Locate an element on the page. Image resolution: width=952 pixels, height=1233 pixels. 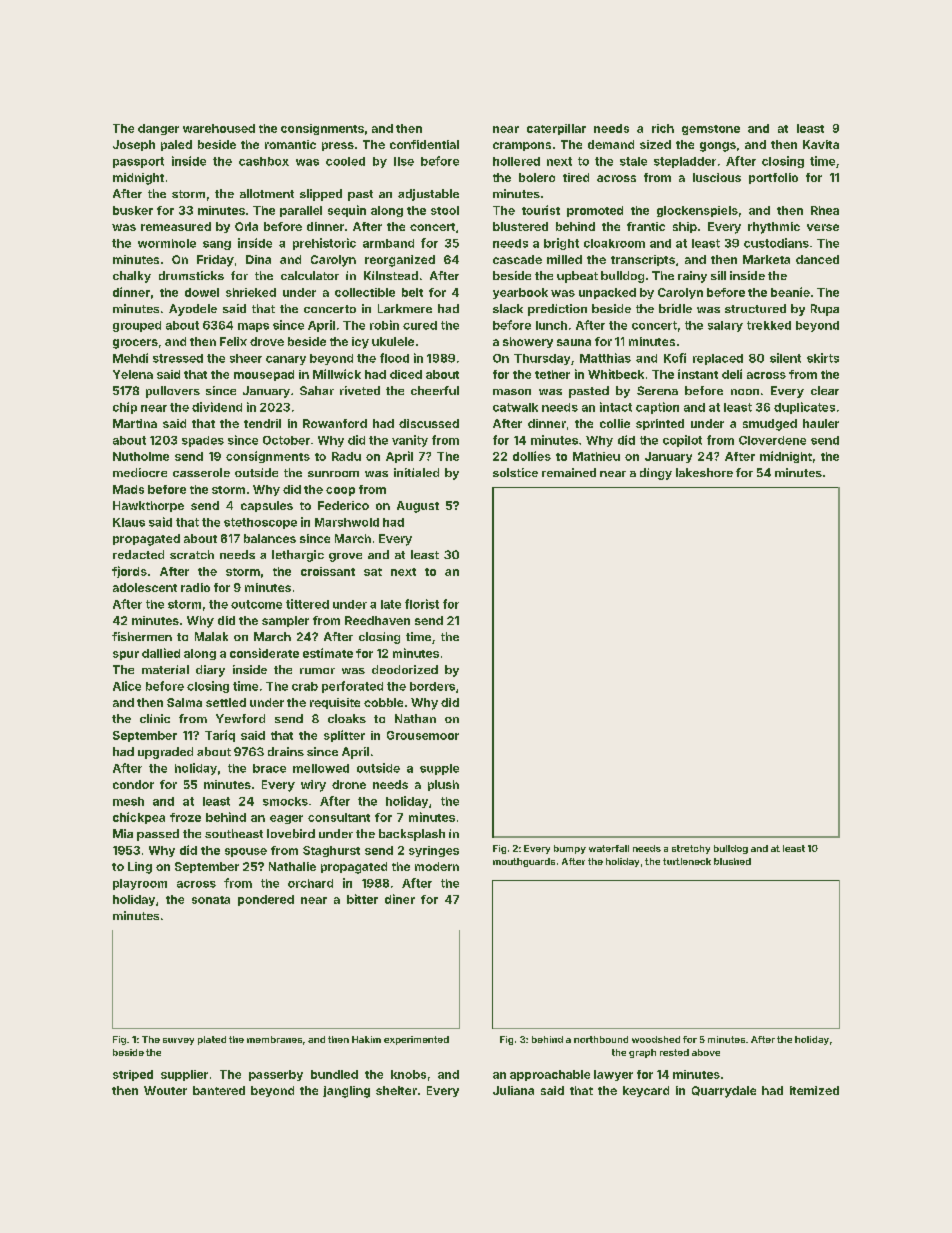
Martina is located at coordinates (135, 423).
